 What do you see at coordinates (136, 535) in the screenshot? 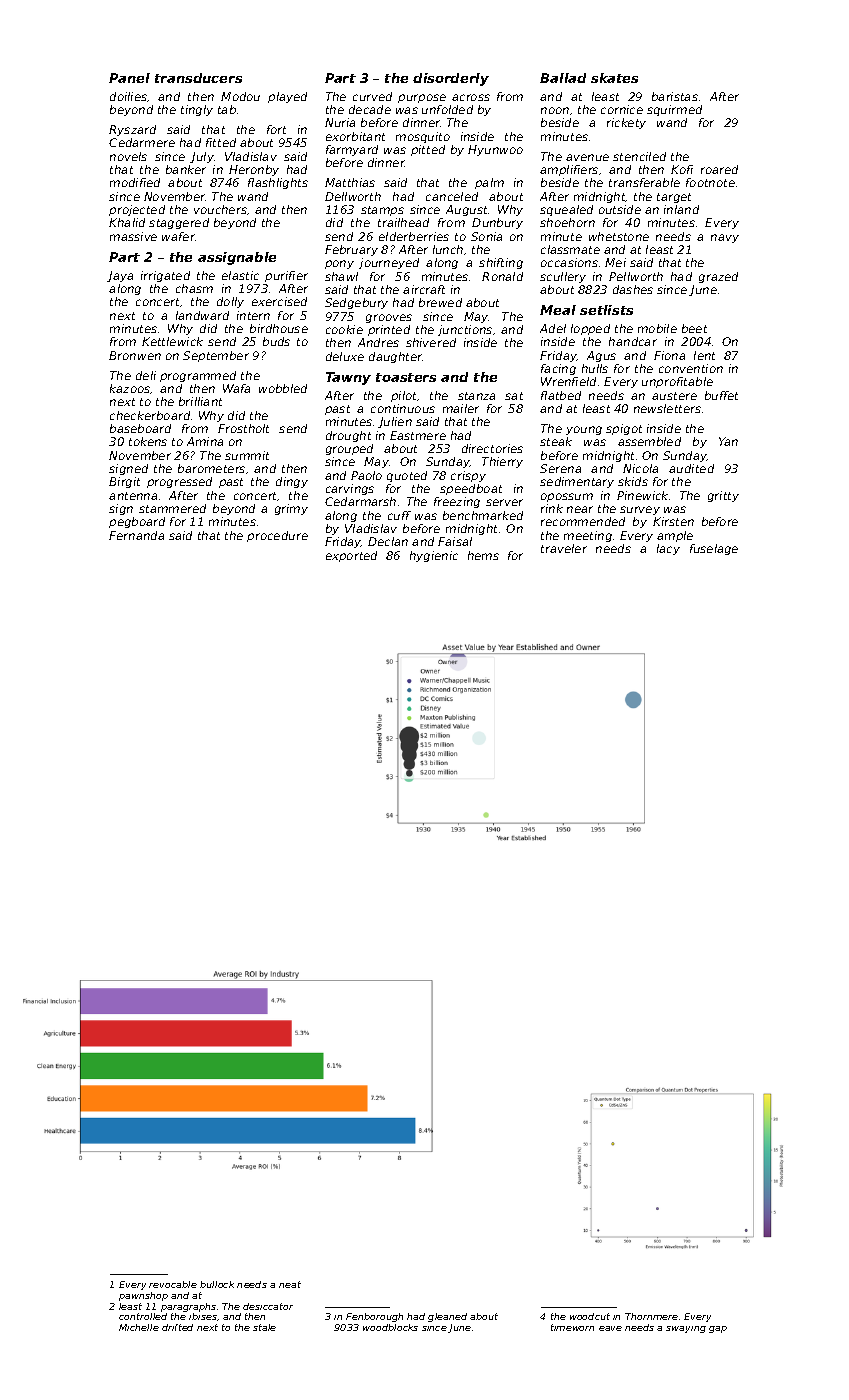
I see `Fernanda` at bounding box center [136, 535].
